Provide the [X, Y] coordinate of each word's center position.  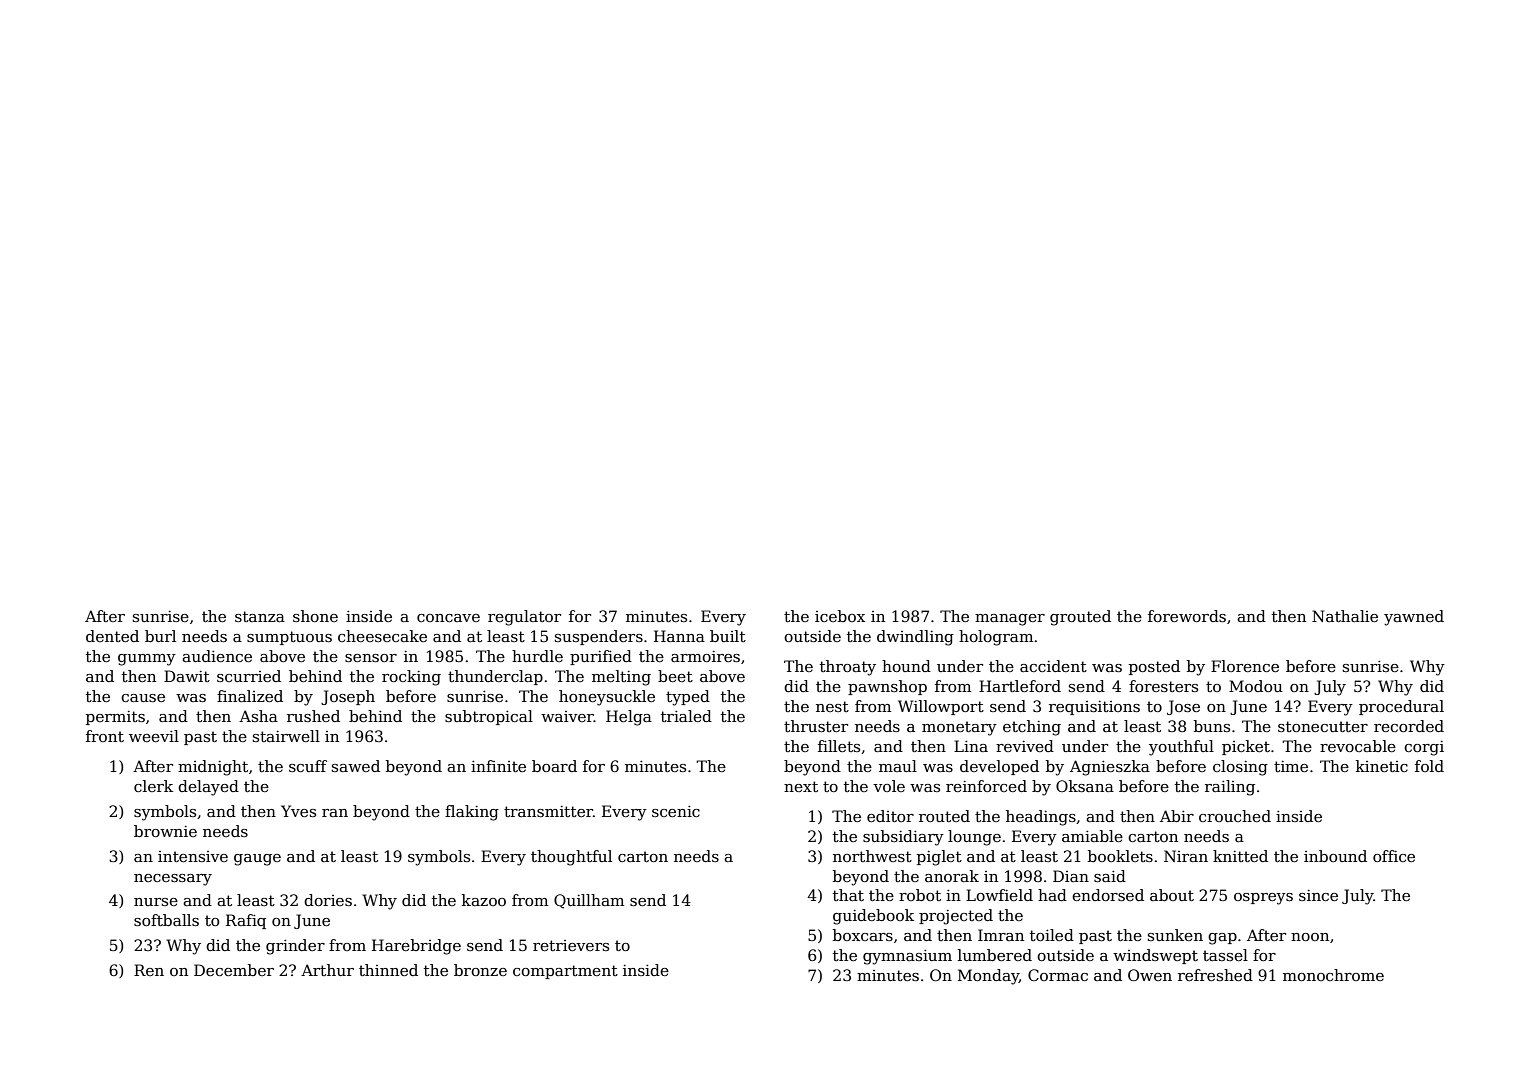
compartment [565, 972]
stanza [260, 616]
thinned [388, 970]
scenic [676, 811]
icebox [840, 616]
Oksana [1085, 786]
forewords [1187, 616]
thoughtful [571, 858]
